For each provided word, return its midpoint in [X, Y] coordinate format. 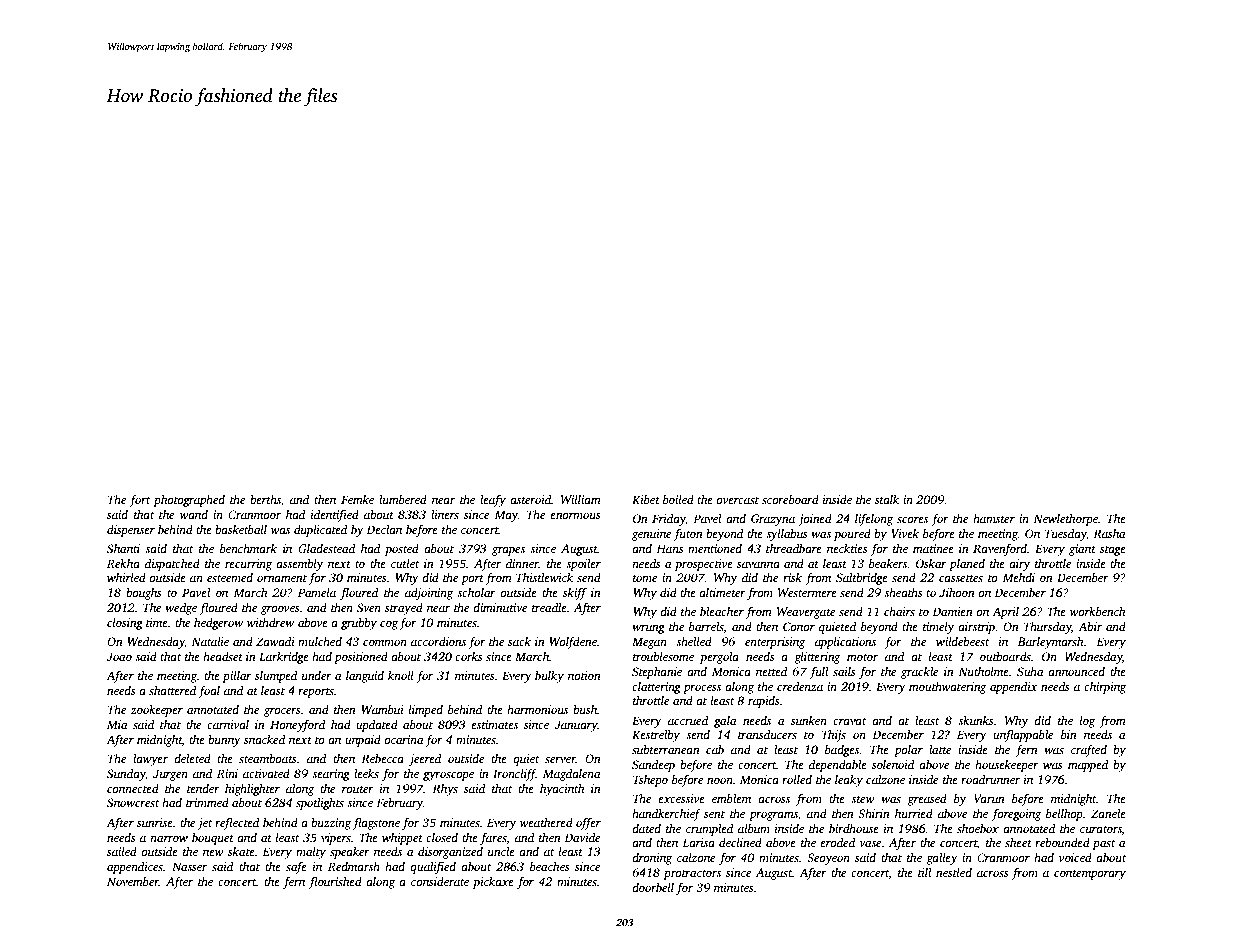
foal [209, 691]
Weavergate [806, 613]
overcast [737, 500]
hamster [994, 518]
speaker [350, 853]
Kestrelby [656, 736]
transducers [767, 734]
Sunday [126, 775]
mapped [1088, 766]
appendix [1014, 688]
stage [1113, 551]
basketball [241, 529]
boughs [144, 594]
